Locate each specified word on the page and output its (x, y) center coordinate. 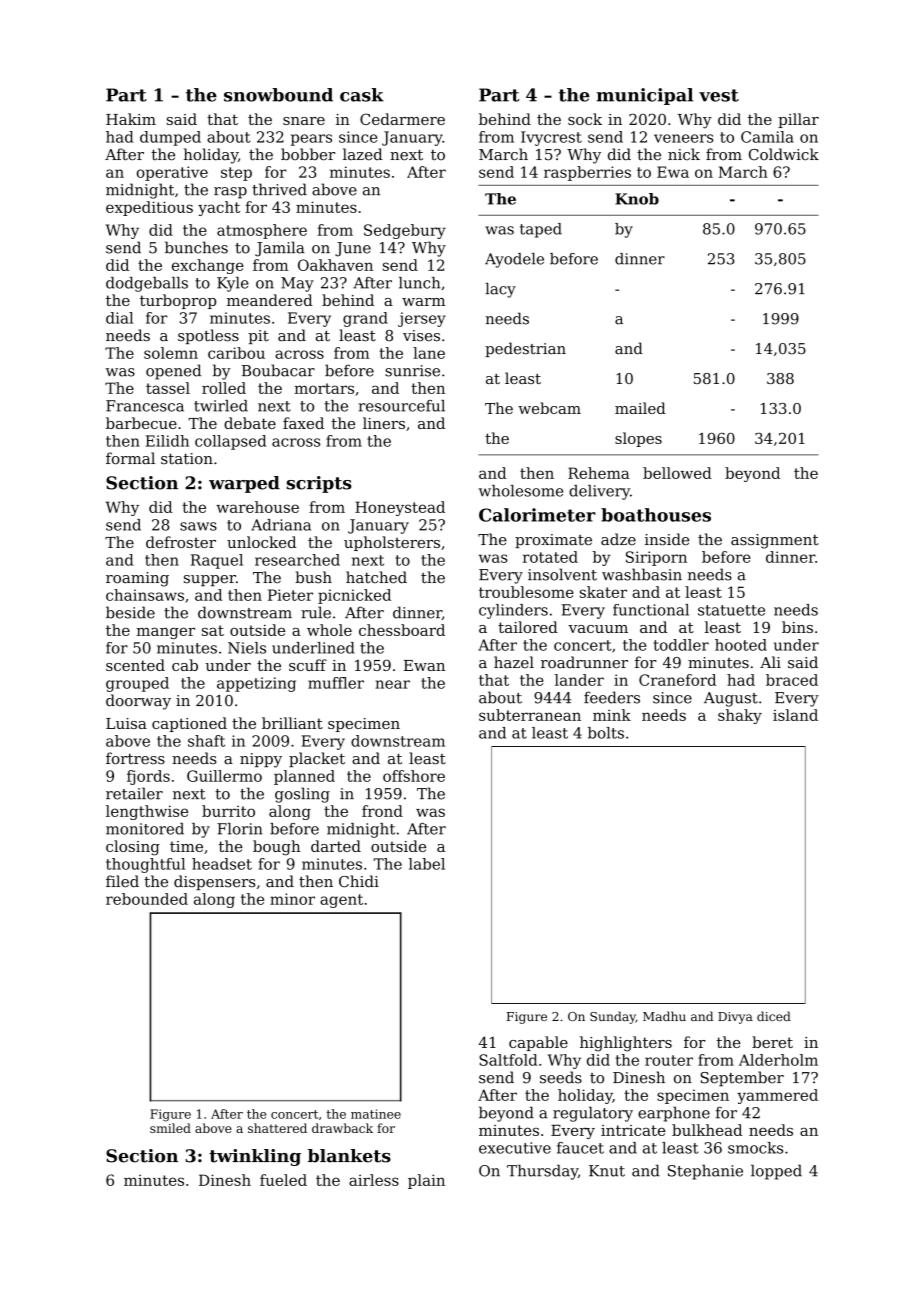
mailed (640, 408)
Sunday (613, 1017)
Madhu (664, 1016)
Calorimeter (537, 515)
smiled (170, 1128)
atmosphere (262, 231)
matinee (376, 1114)
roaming (137, 579)
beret (772, 1042)
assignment (775, 541)
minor (292, 899)
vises (421, 336)
